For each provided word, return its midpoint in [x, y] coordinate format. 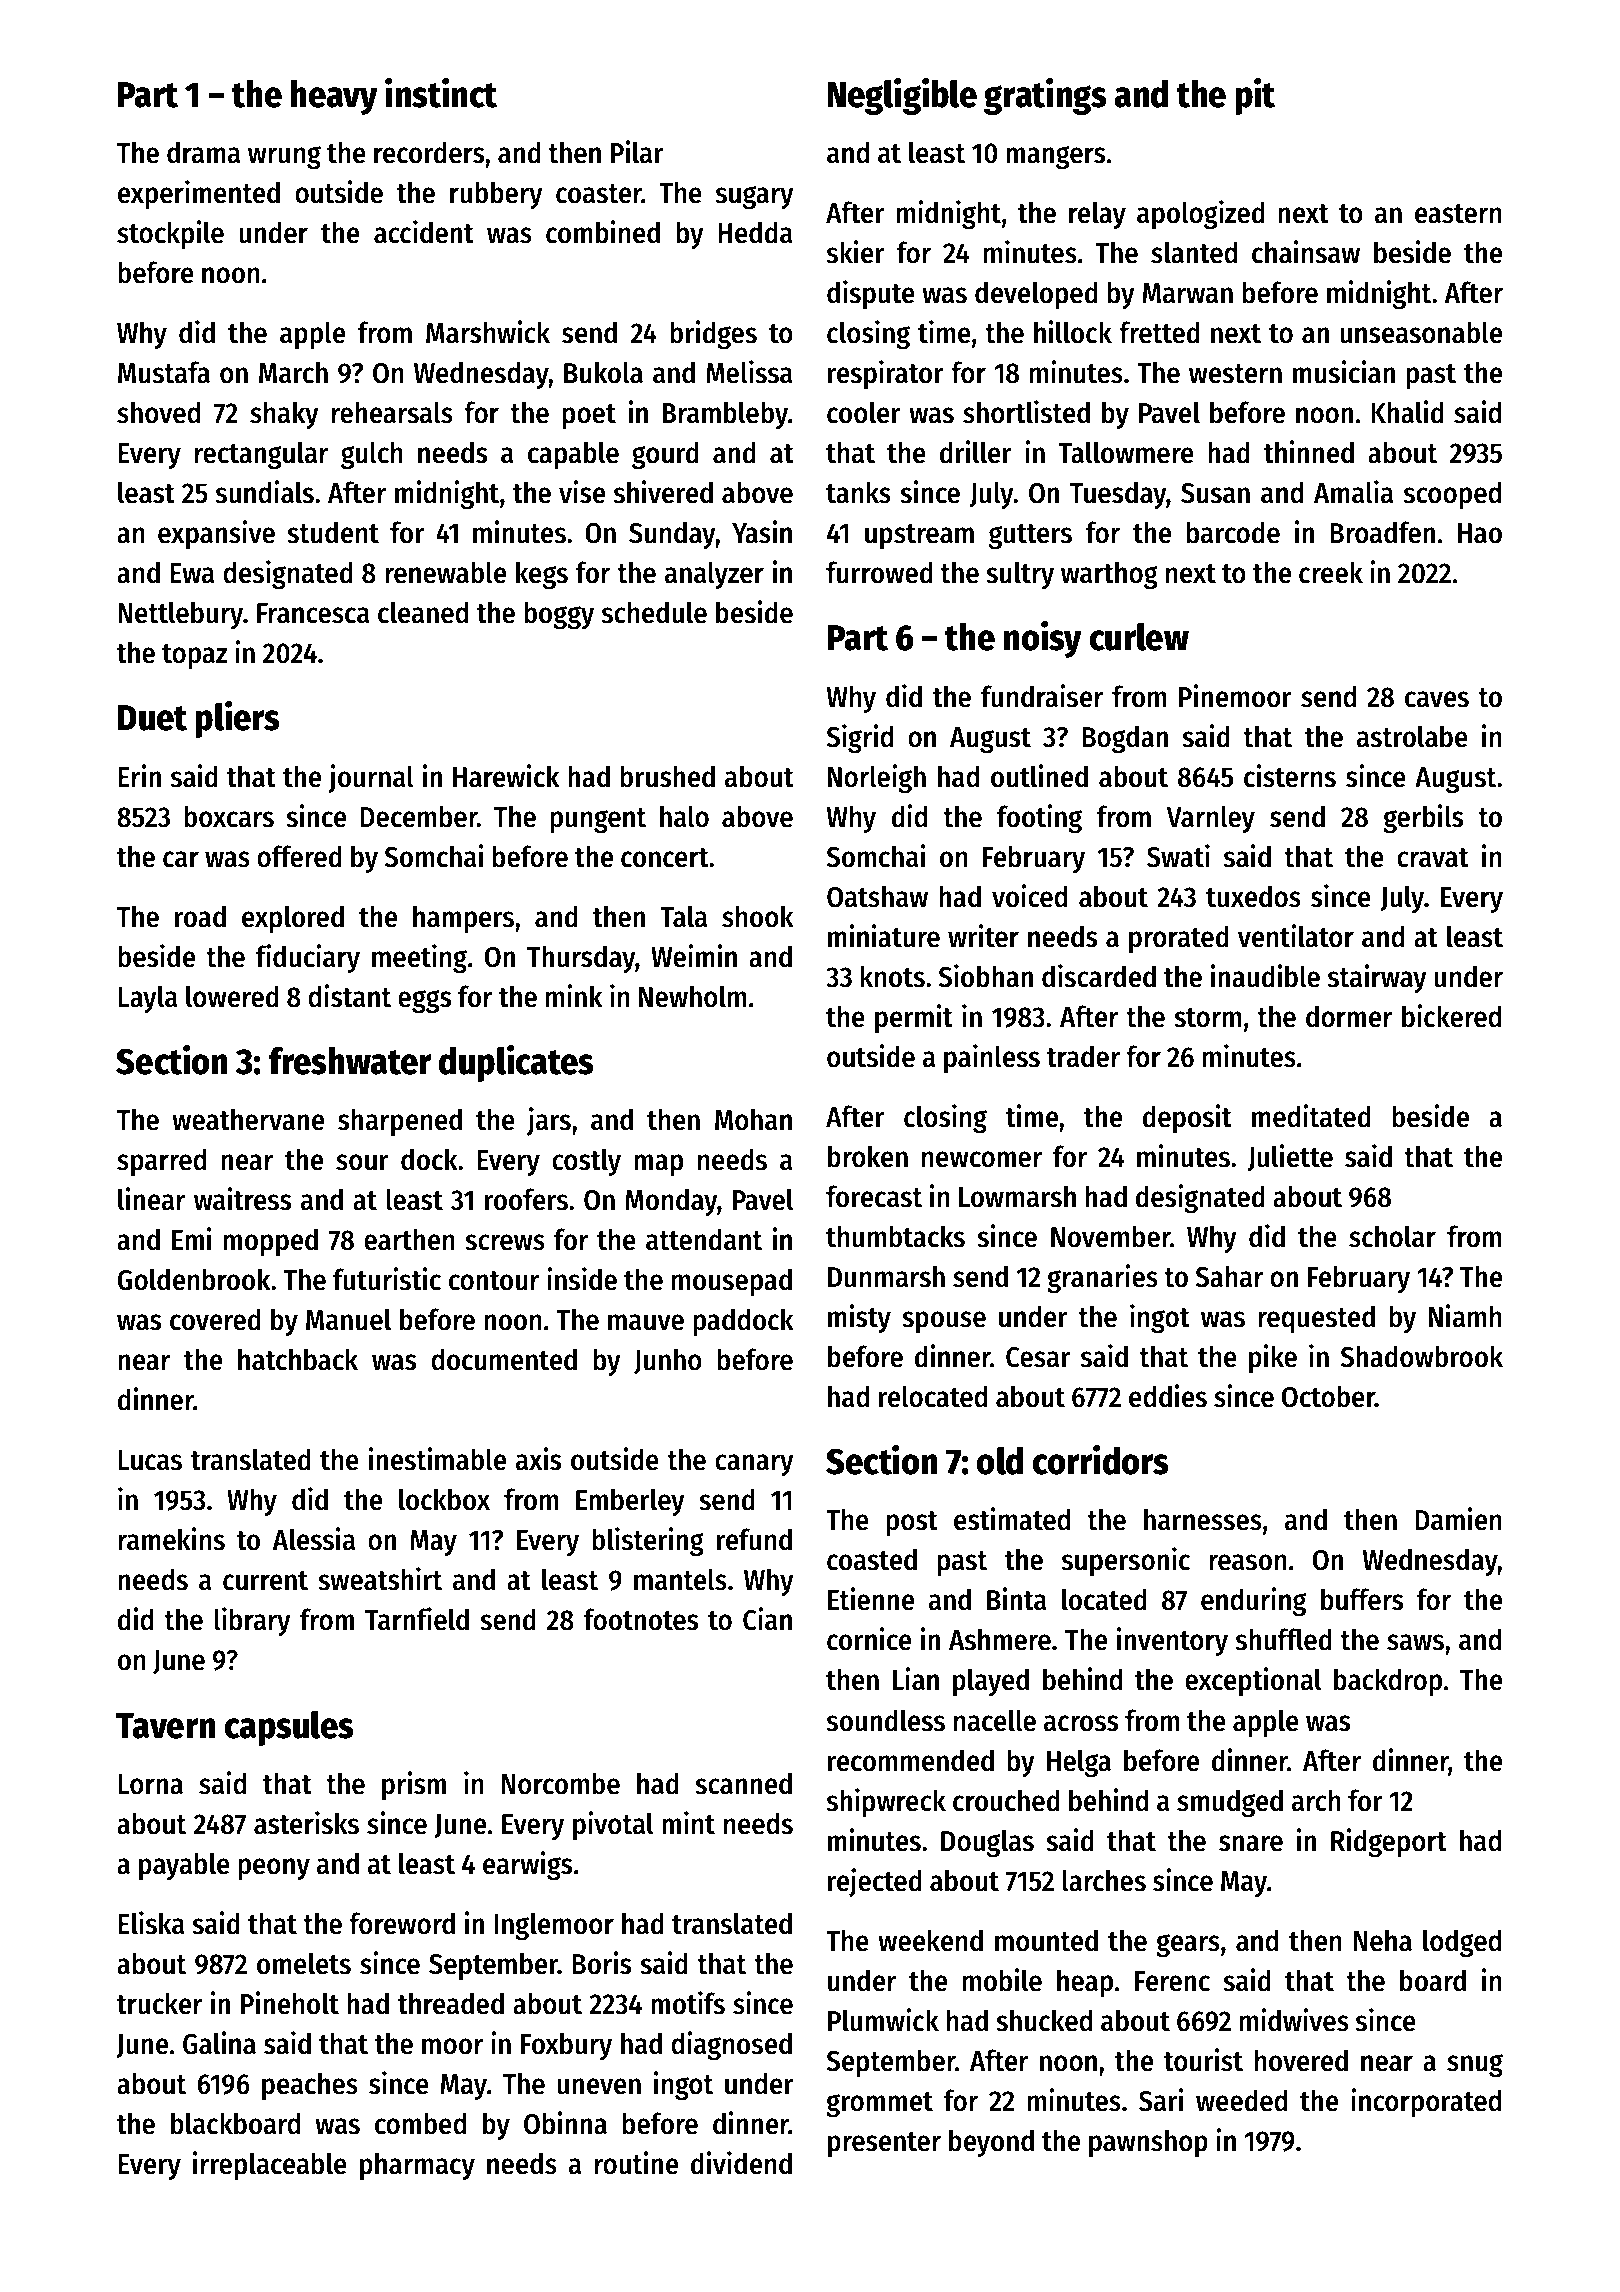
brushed [667, 776]
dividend [741, 2163]
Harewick [506, 776]
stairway [1377, 978]
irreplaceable [270, 2165]
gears [1188, 1945]
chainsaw [1306, 252]
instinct [441, 93]
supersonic [1126, 1561]
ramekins [171, 1539]
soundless [886, 1720]
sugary [755, 197]
